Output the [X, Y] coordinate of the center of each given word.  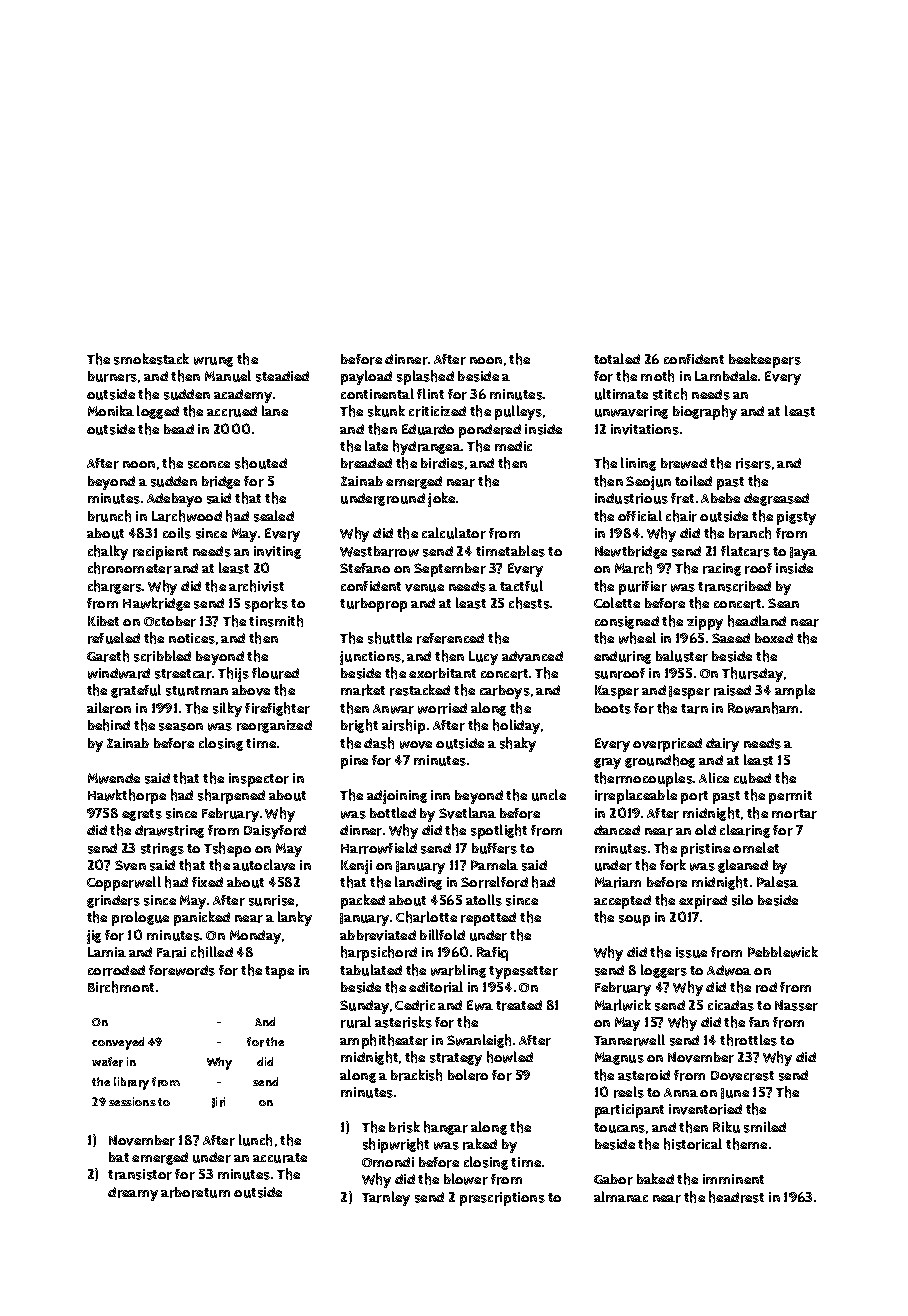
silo [742, 900]
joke [441, 499]
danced [617, 830]
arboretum [195, 1192]
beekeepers [765, 360]
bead [179, 429]
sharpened [231, 796]
